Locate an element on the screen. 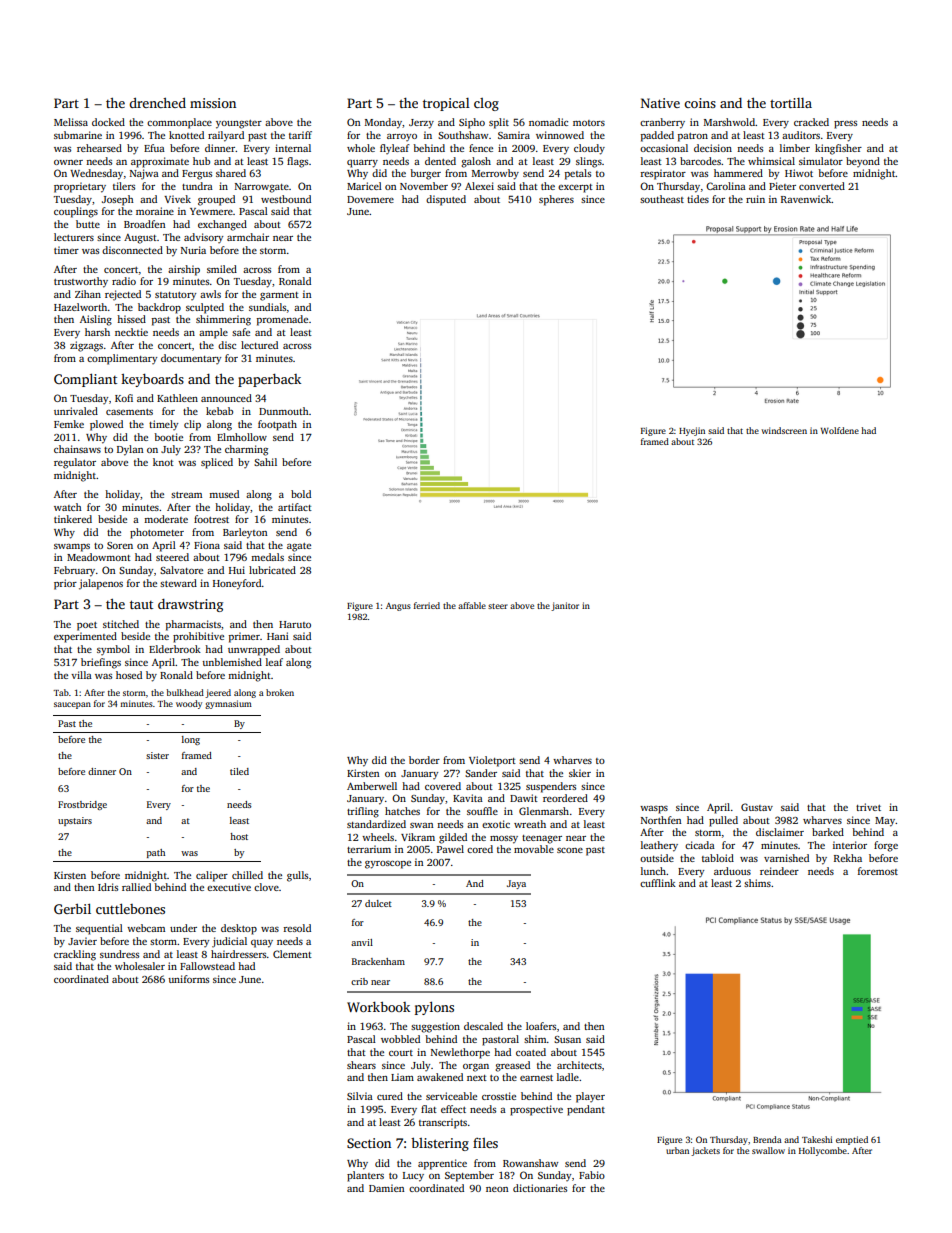 This screenshot has height=1233, width=952. Brackenham is located at coordinates (378, 961).
